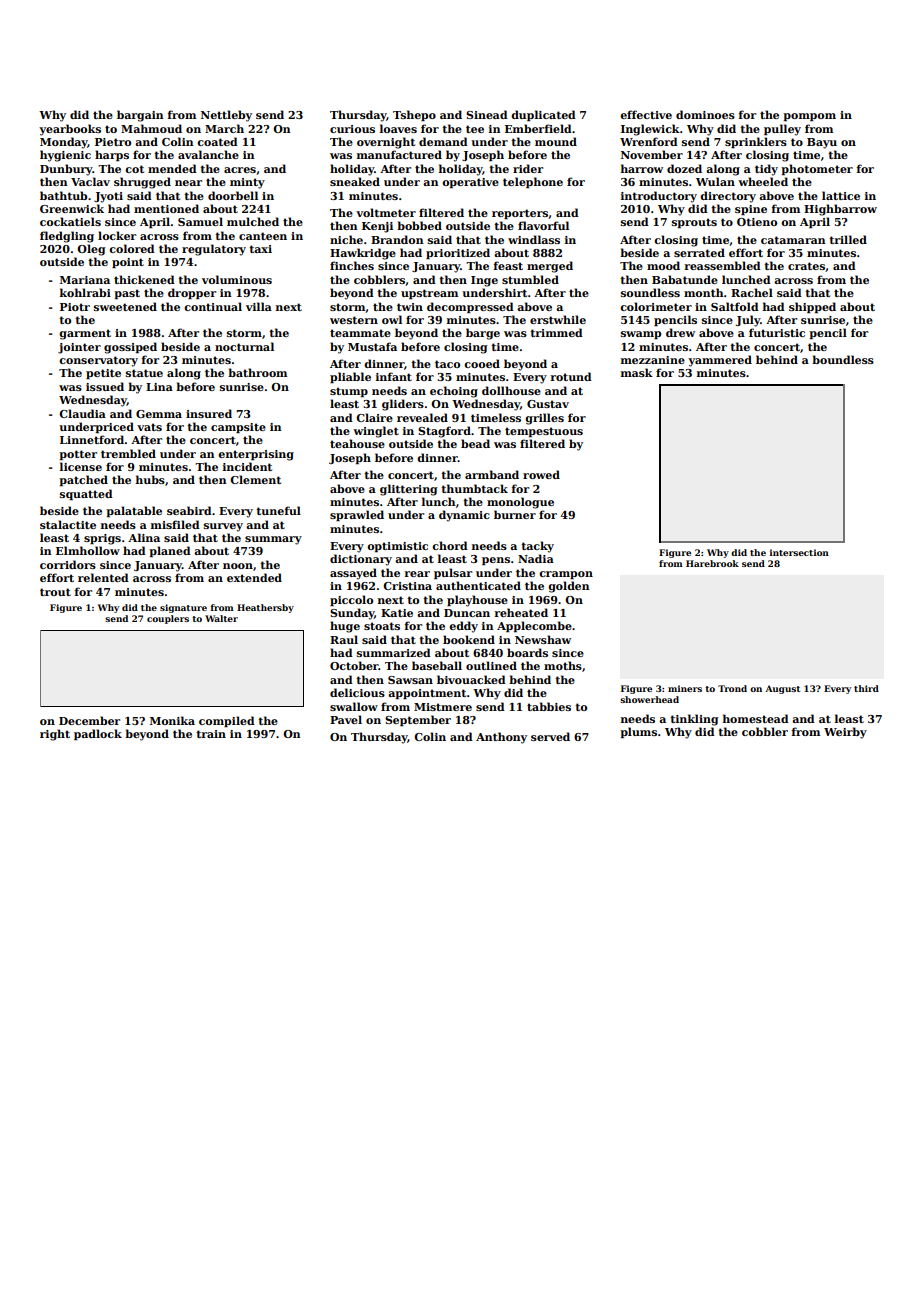  I want to click on Saltfold, so click(735, 306).
